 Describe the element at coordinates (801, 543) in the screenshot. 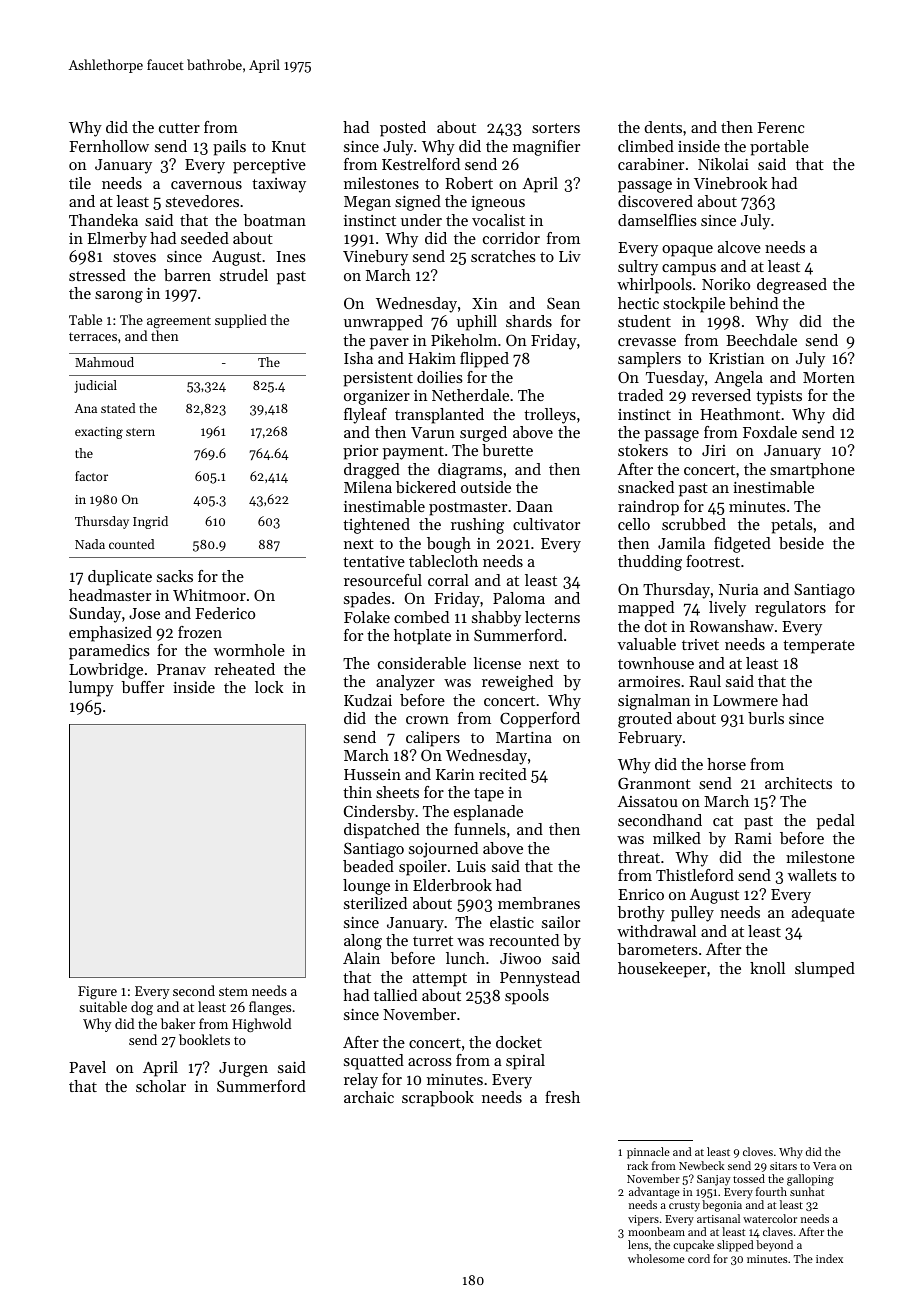

I see `beside` at that location.
